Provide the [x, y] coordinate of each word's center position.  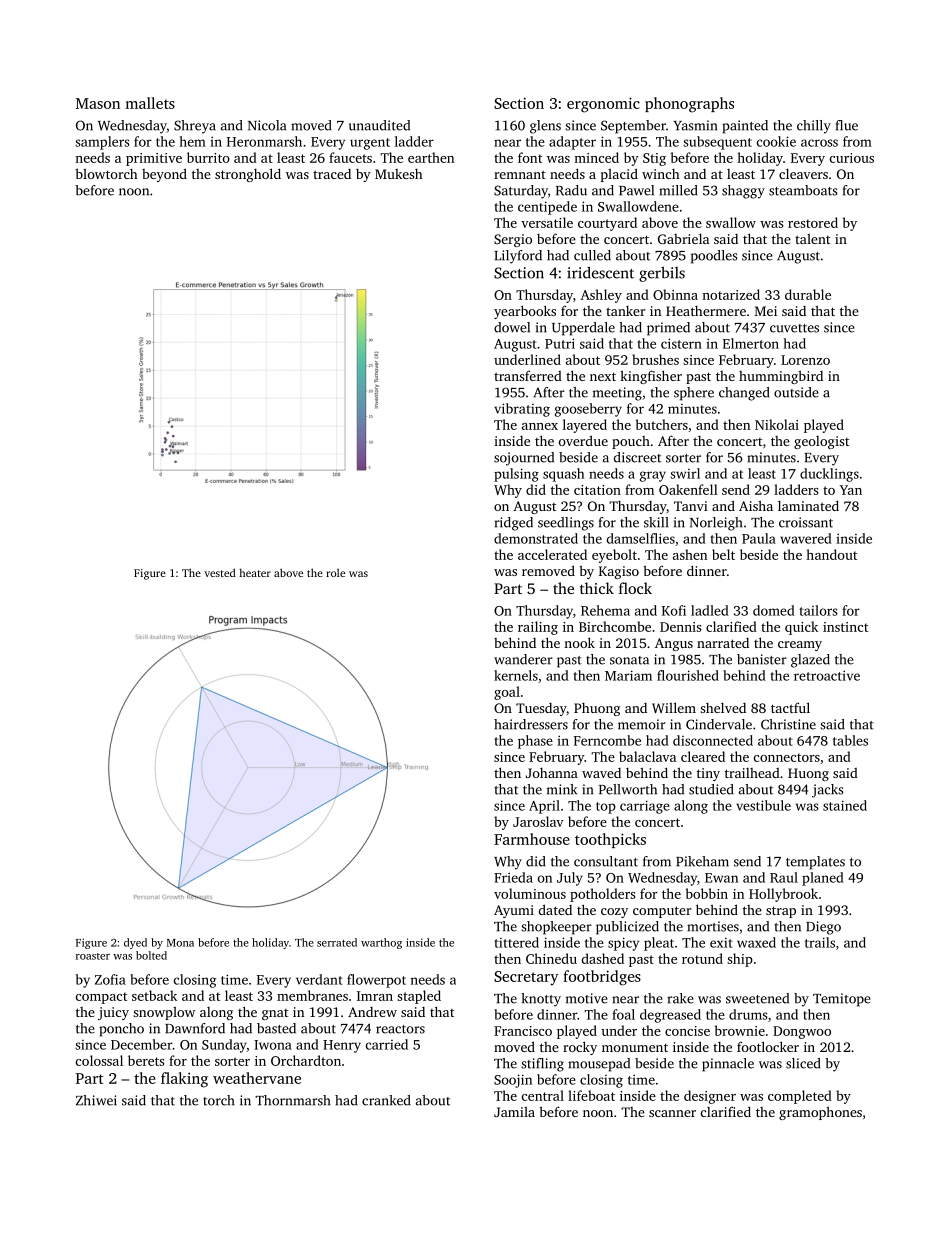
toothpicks [610, 840]
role [335, 573]
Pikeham [702, 861]
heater [255, 573]
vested [220, 572]
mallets [150, 103]
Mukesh [399, 174]
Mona [180, 943]
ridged [513, 524]
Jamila [514, 1112]
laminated [808, 505]
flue [847, 125]
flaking [184, 1080]
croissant [806, 522]
